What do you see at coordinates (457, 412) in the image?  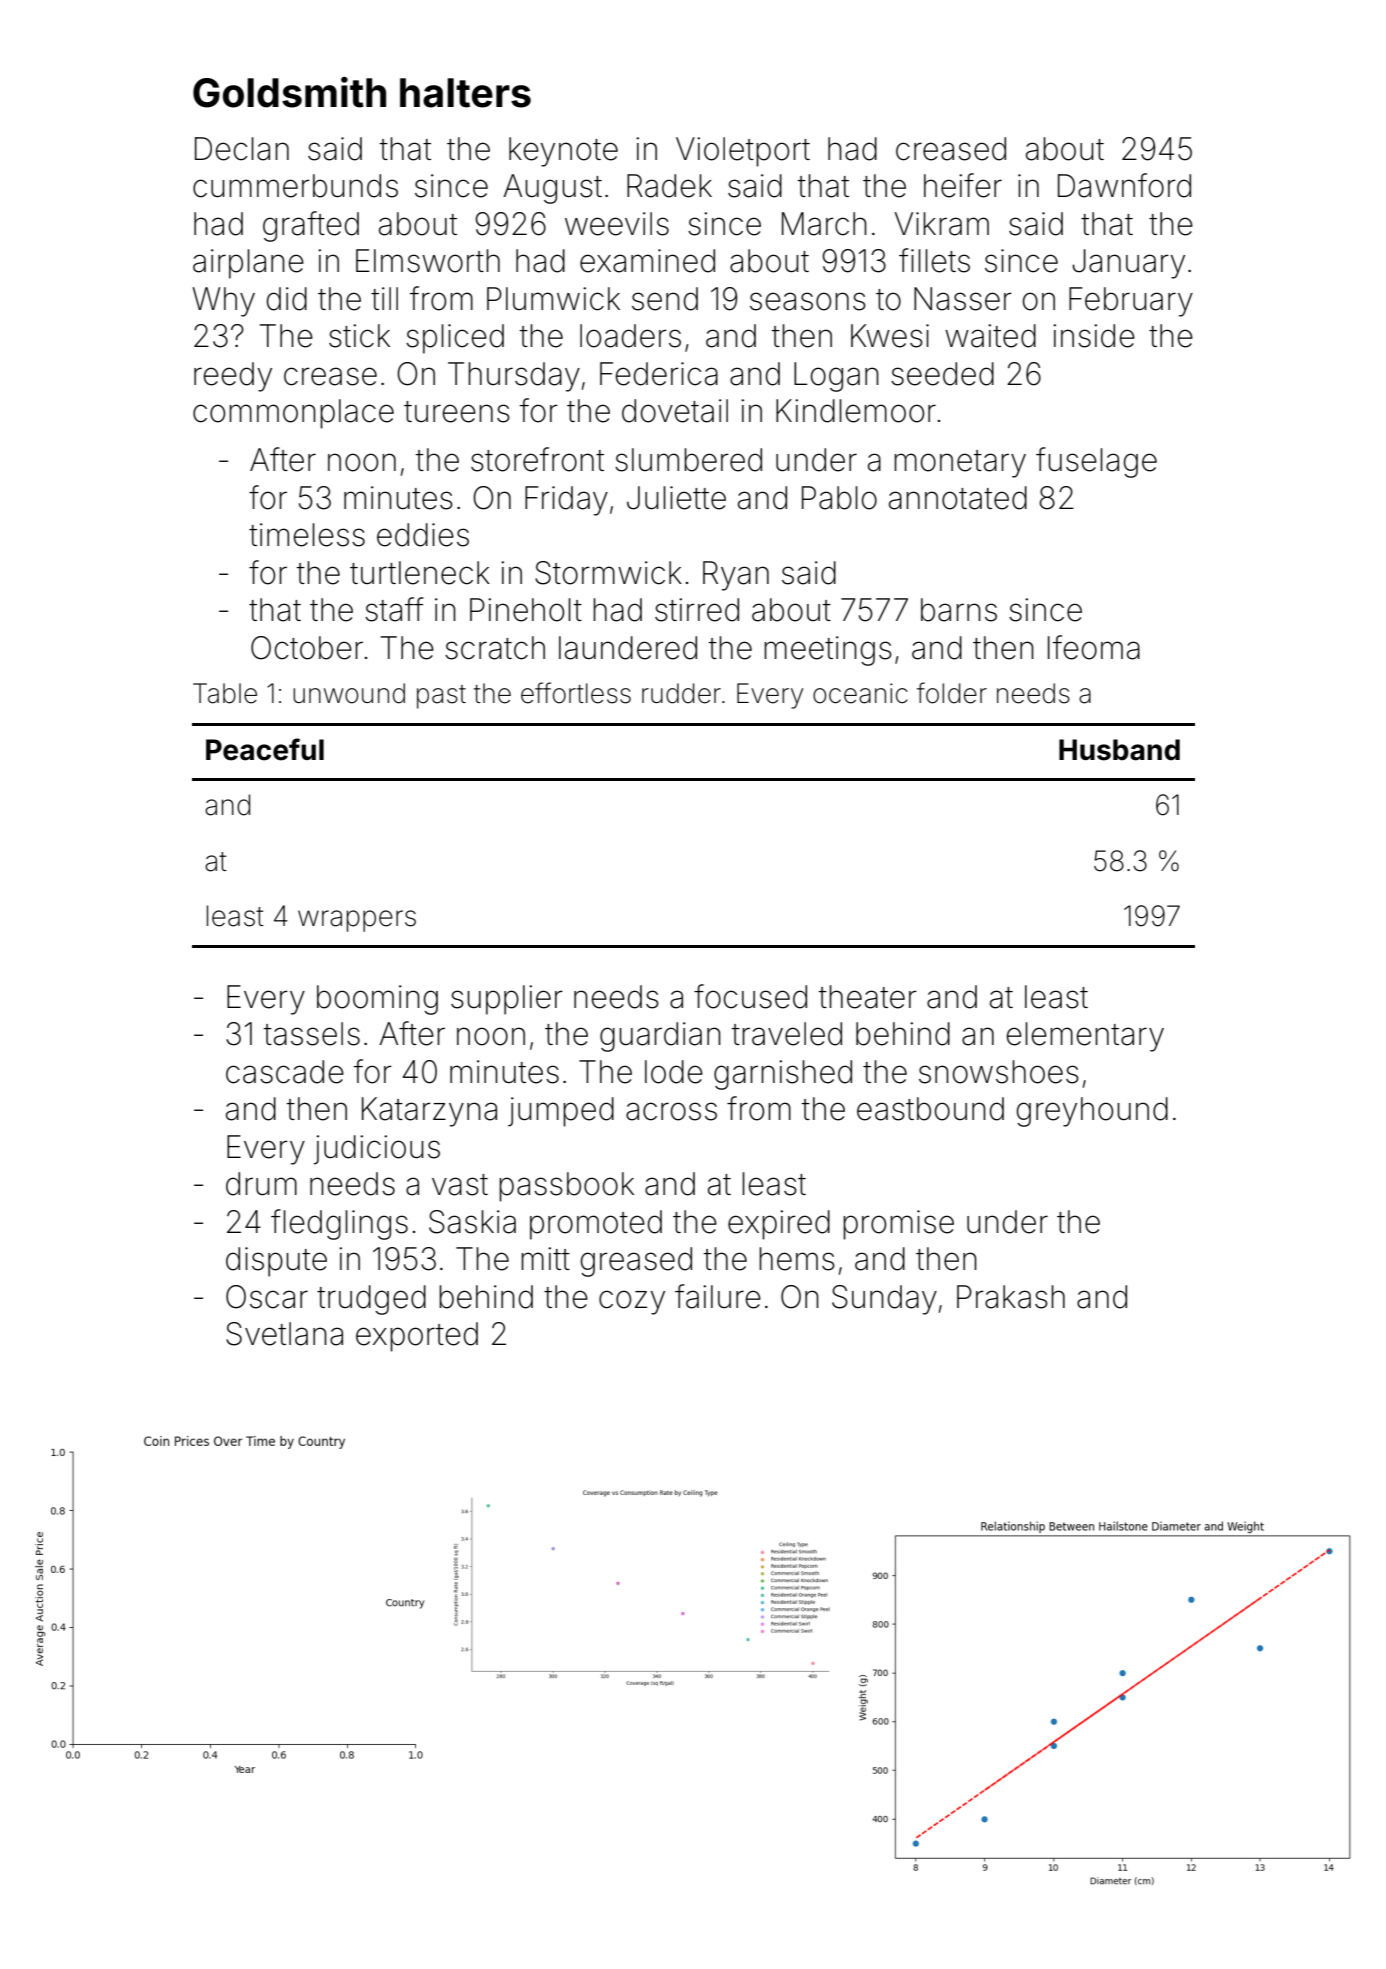 I see `tureens` at bounding box center [457, 412].
